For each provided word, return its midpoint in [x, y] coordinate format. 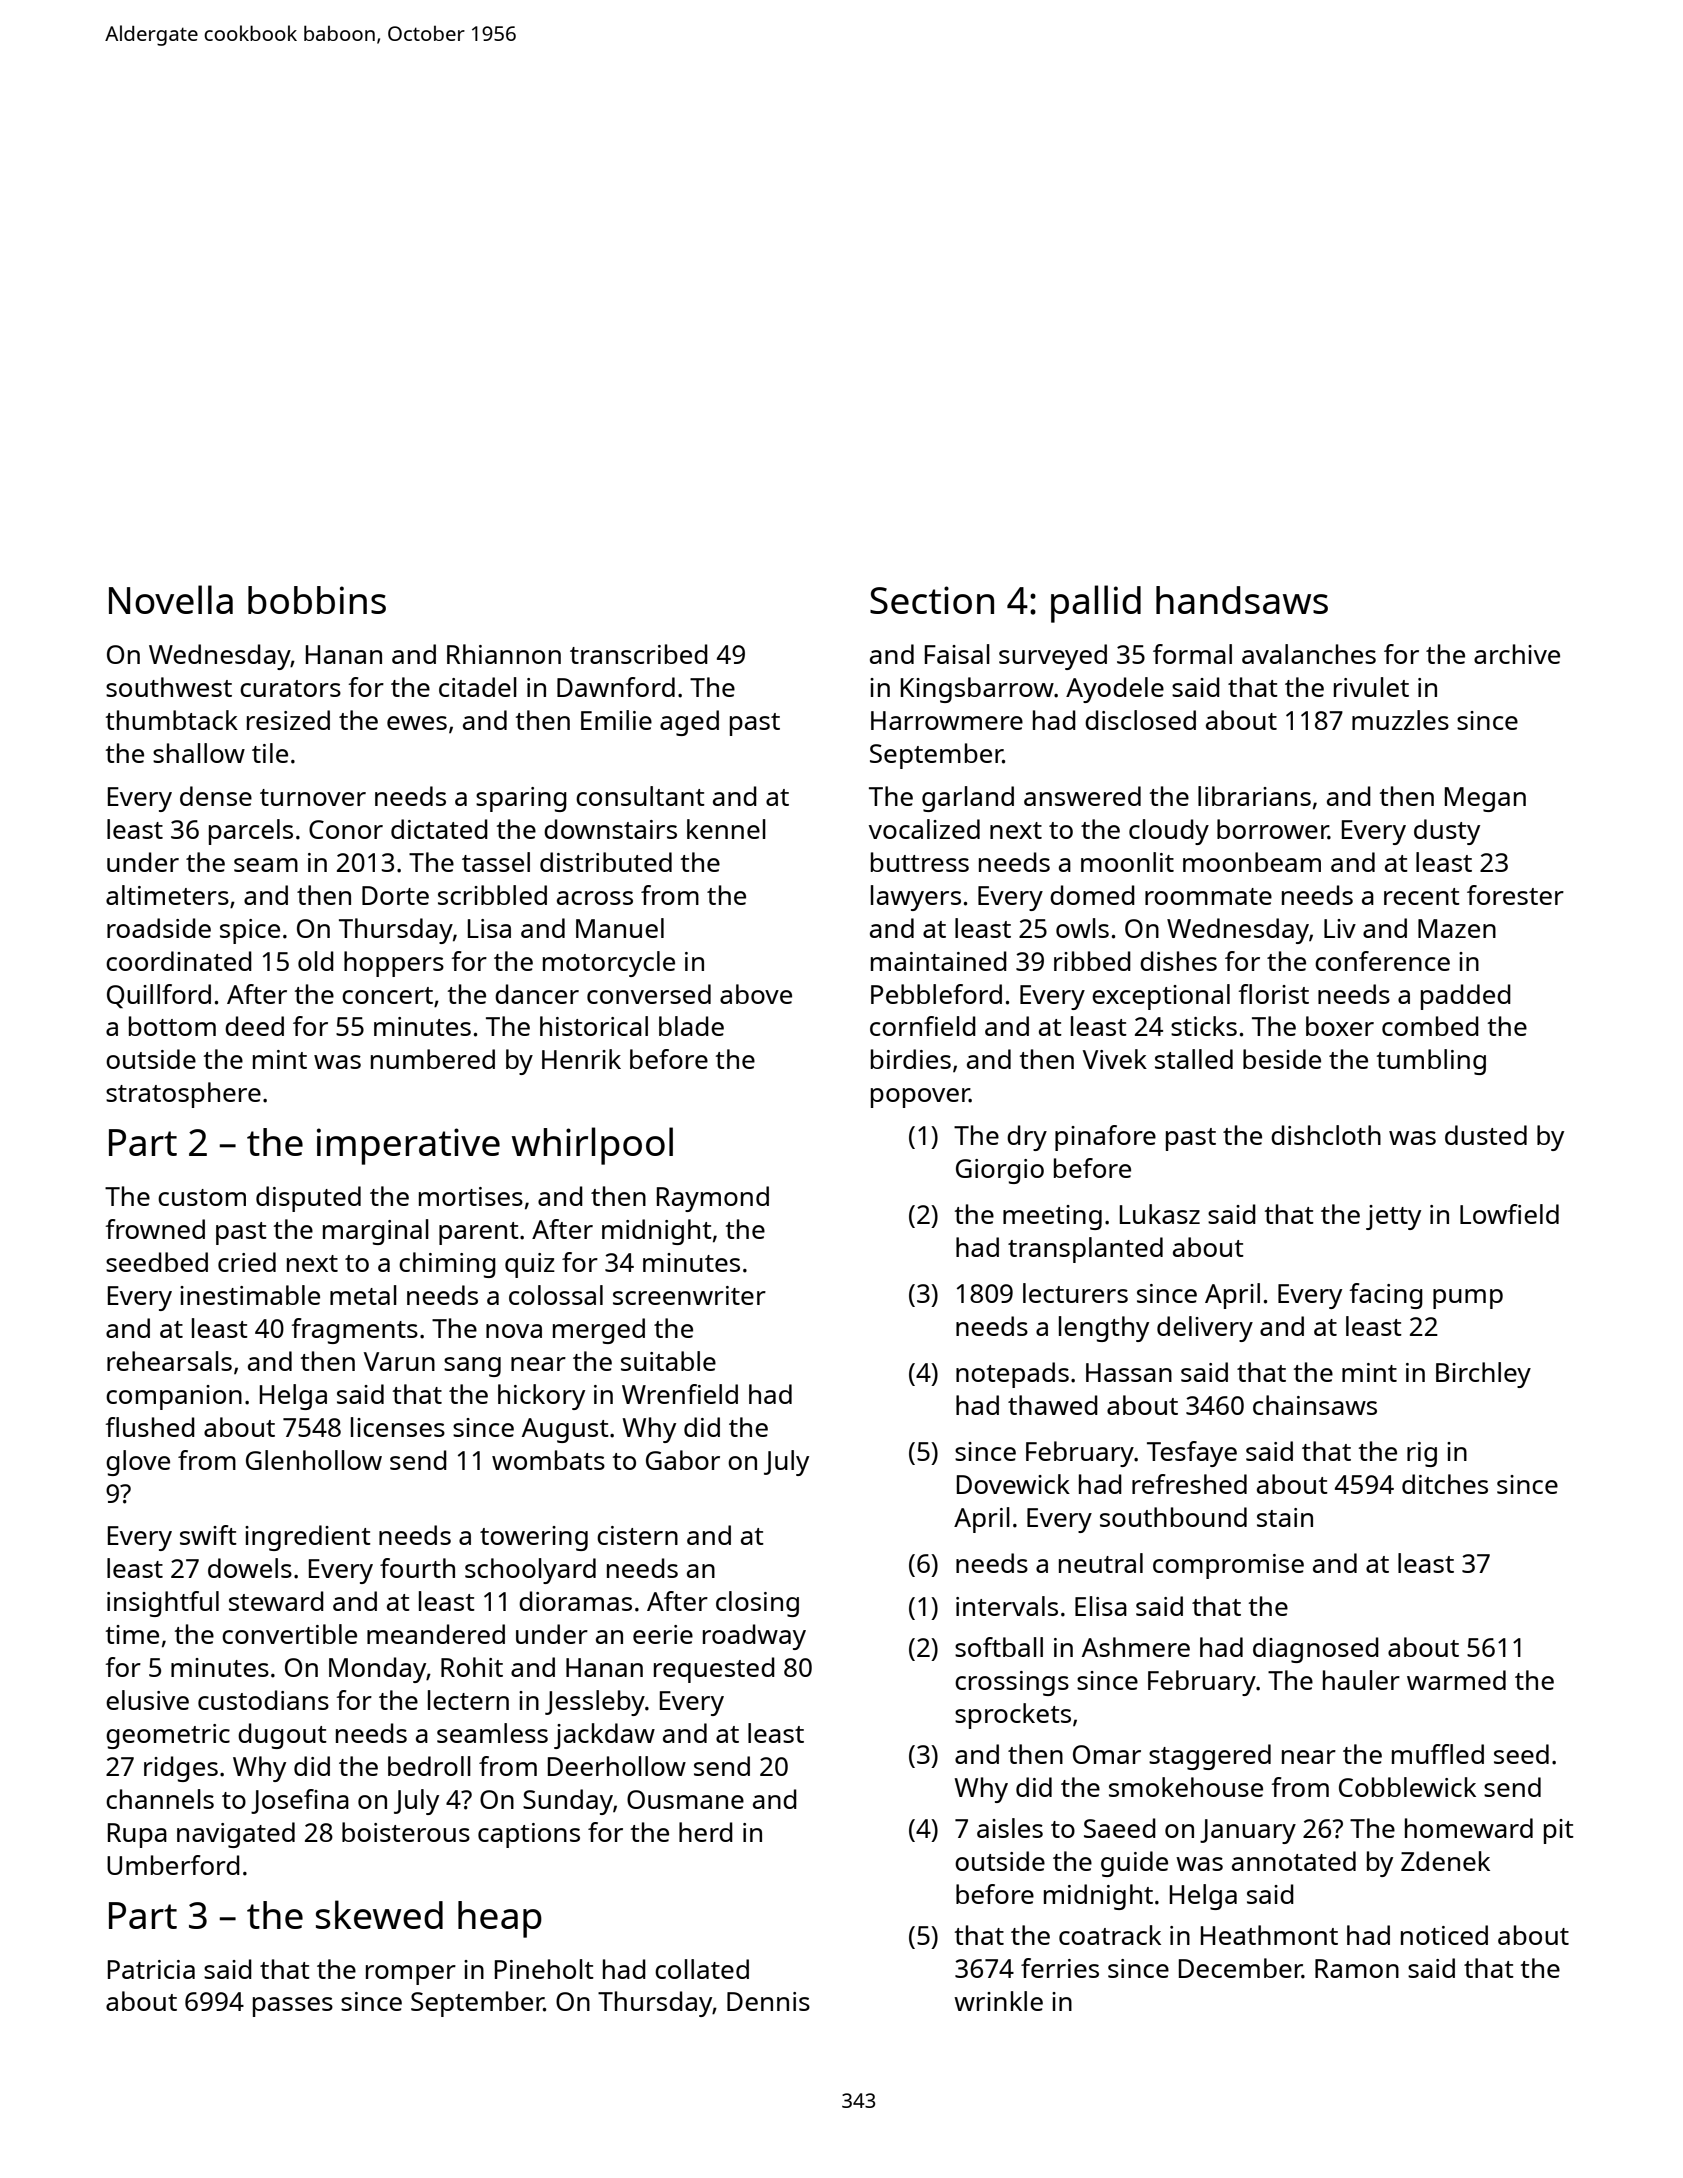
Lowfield [1509, 1214]
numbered [433, 1059]
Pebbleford [936, 994]
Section [932, 600]
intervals [1007, 1606]
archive [1517, 654]
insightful [163, 1604]
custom [202, 1197]
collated [702, 1969]
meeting [1052, 1217]
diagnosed [1316, 1650]
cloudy [1169, 832]
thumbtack [172, 720]
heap [500, 1919]
